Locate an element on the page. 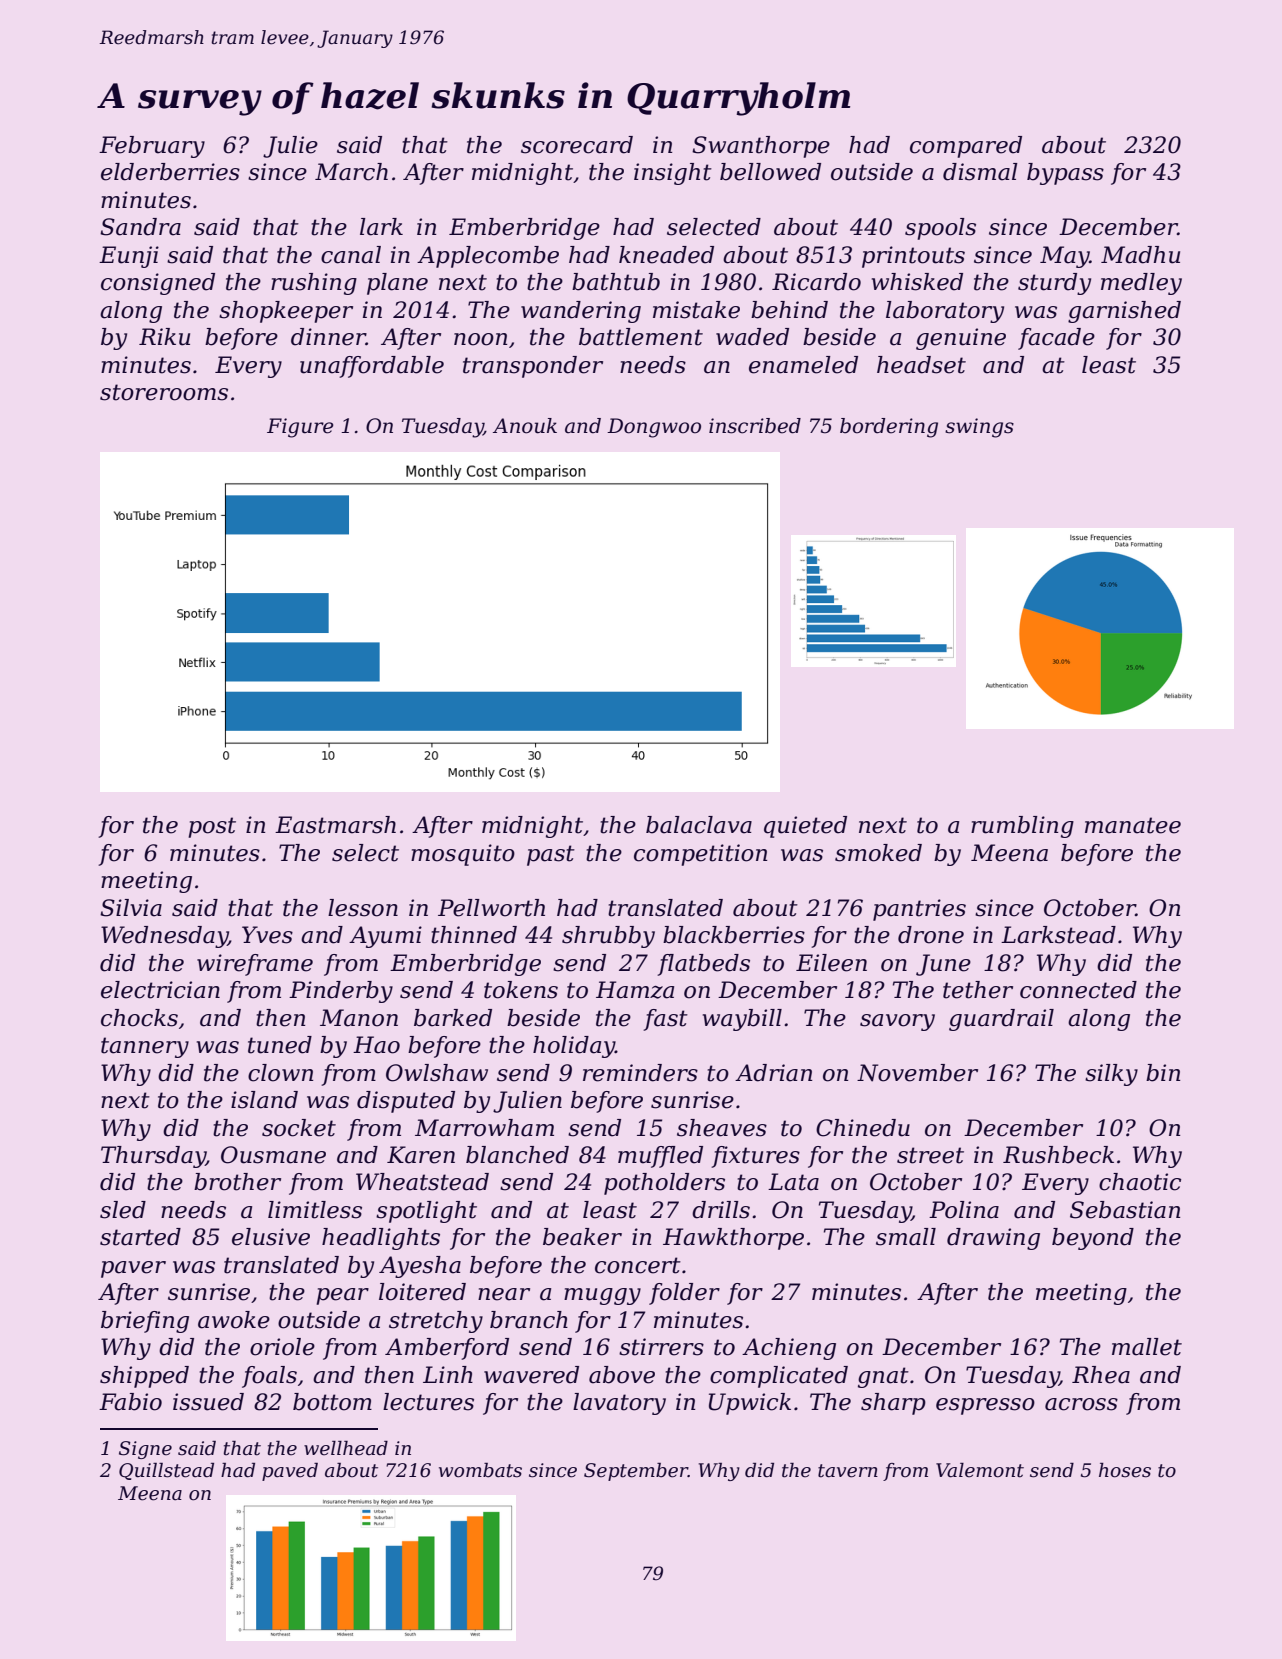  Upwick is located at coordinates (750, 1404).
